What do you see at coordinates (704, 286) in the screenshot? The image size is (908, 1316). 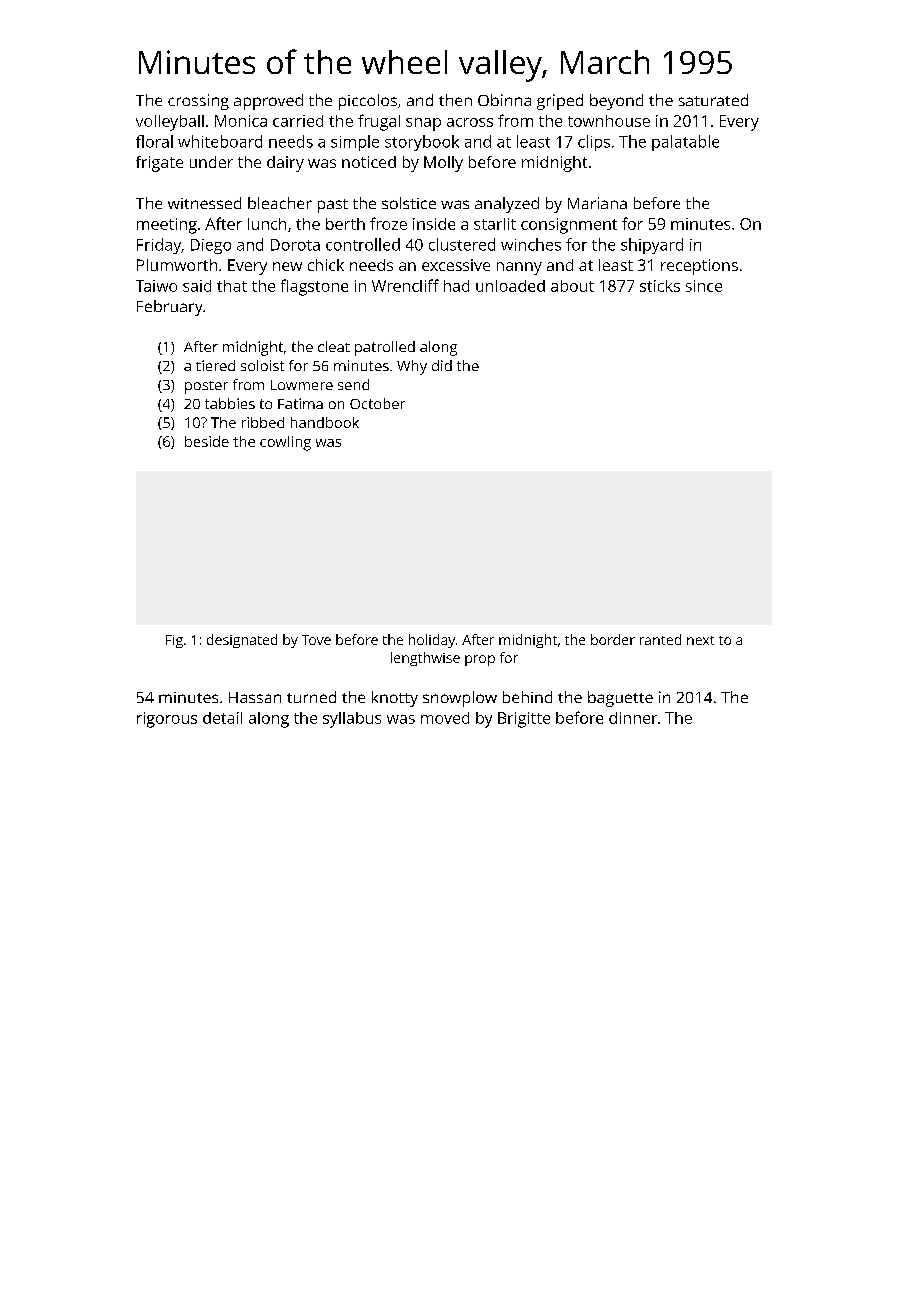 I see `since` at bounding box center [704, 286].
